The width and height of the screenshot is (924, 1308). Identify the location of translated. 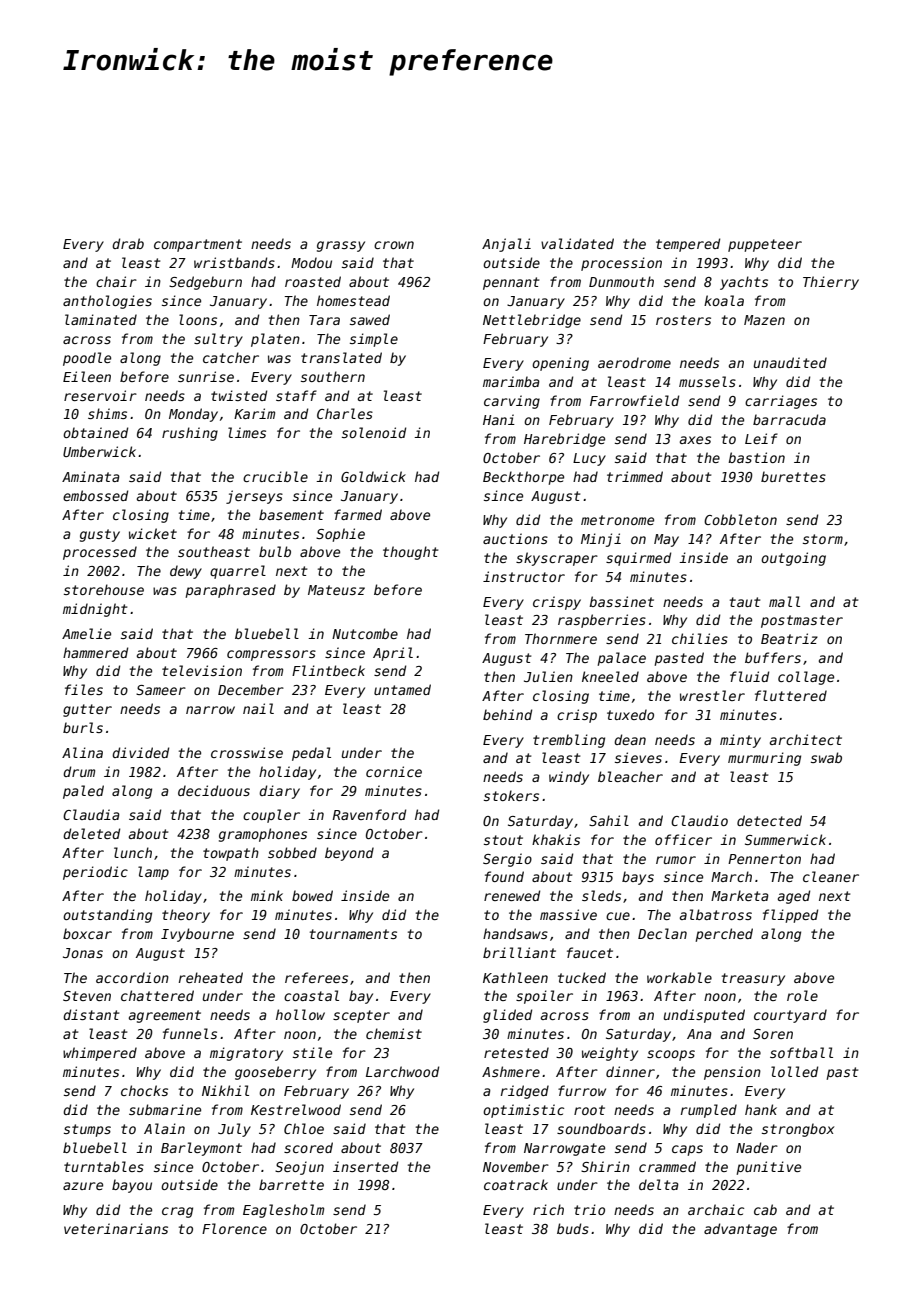
(341, 357).
